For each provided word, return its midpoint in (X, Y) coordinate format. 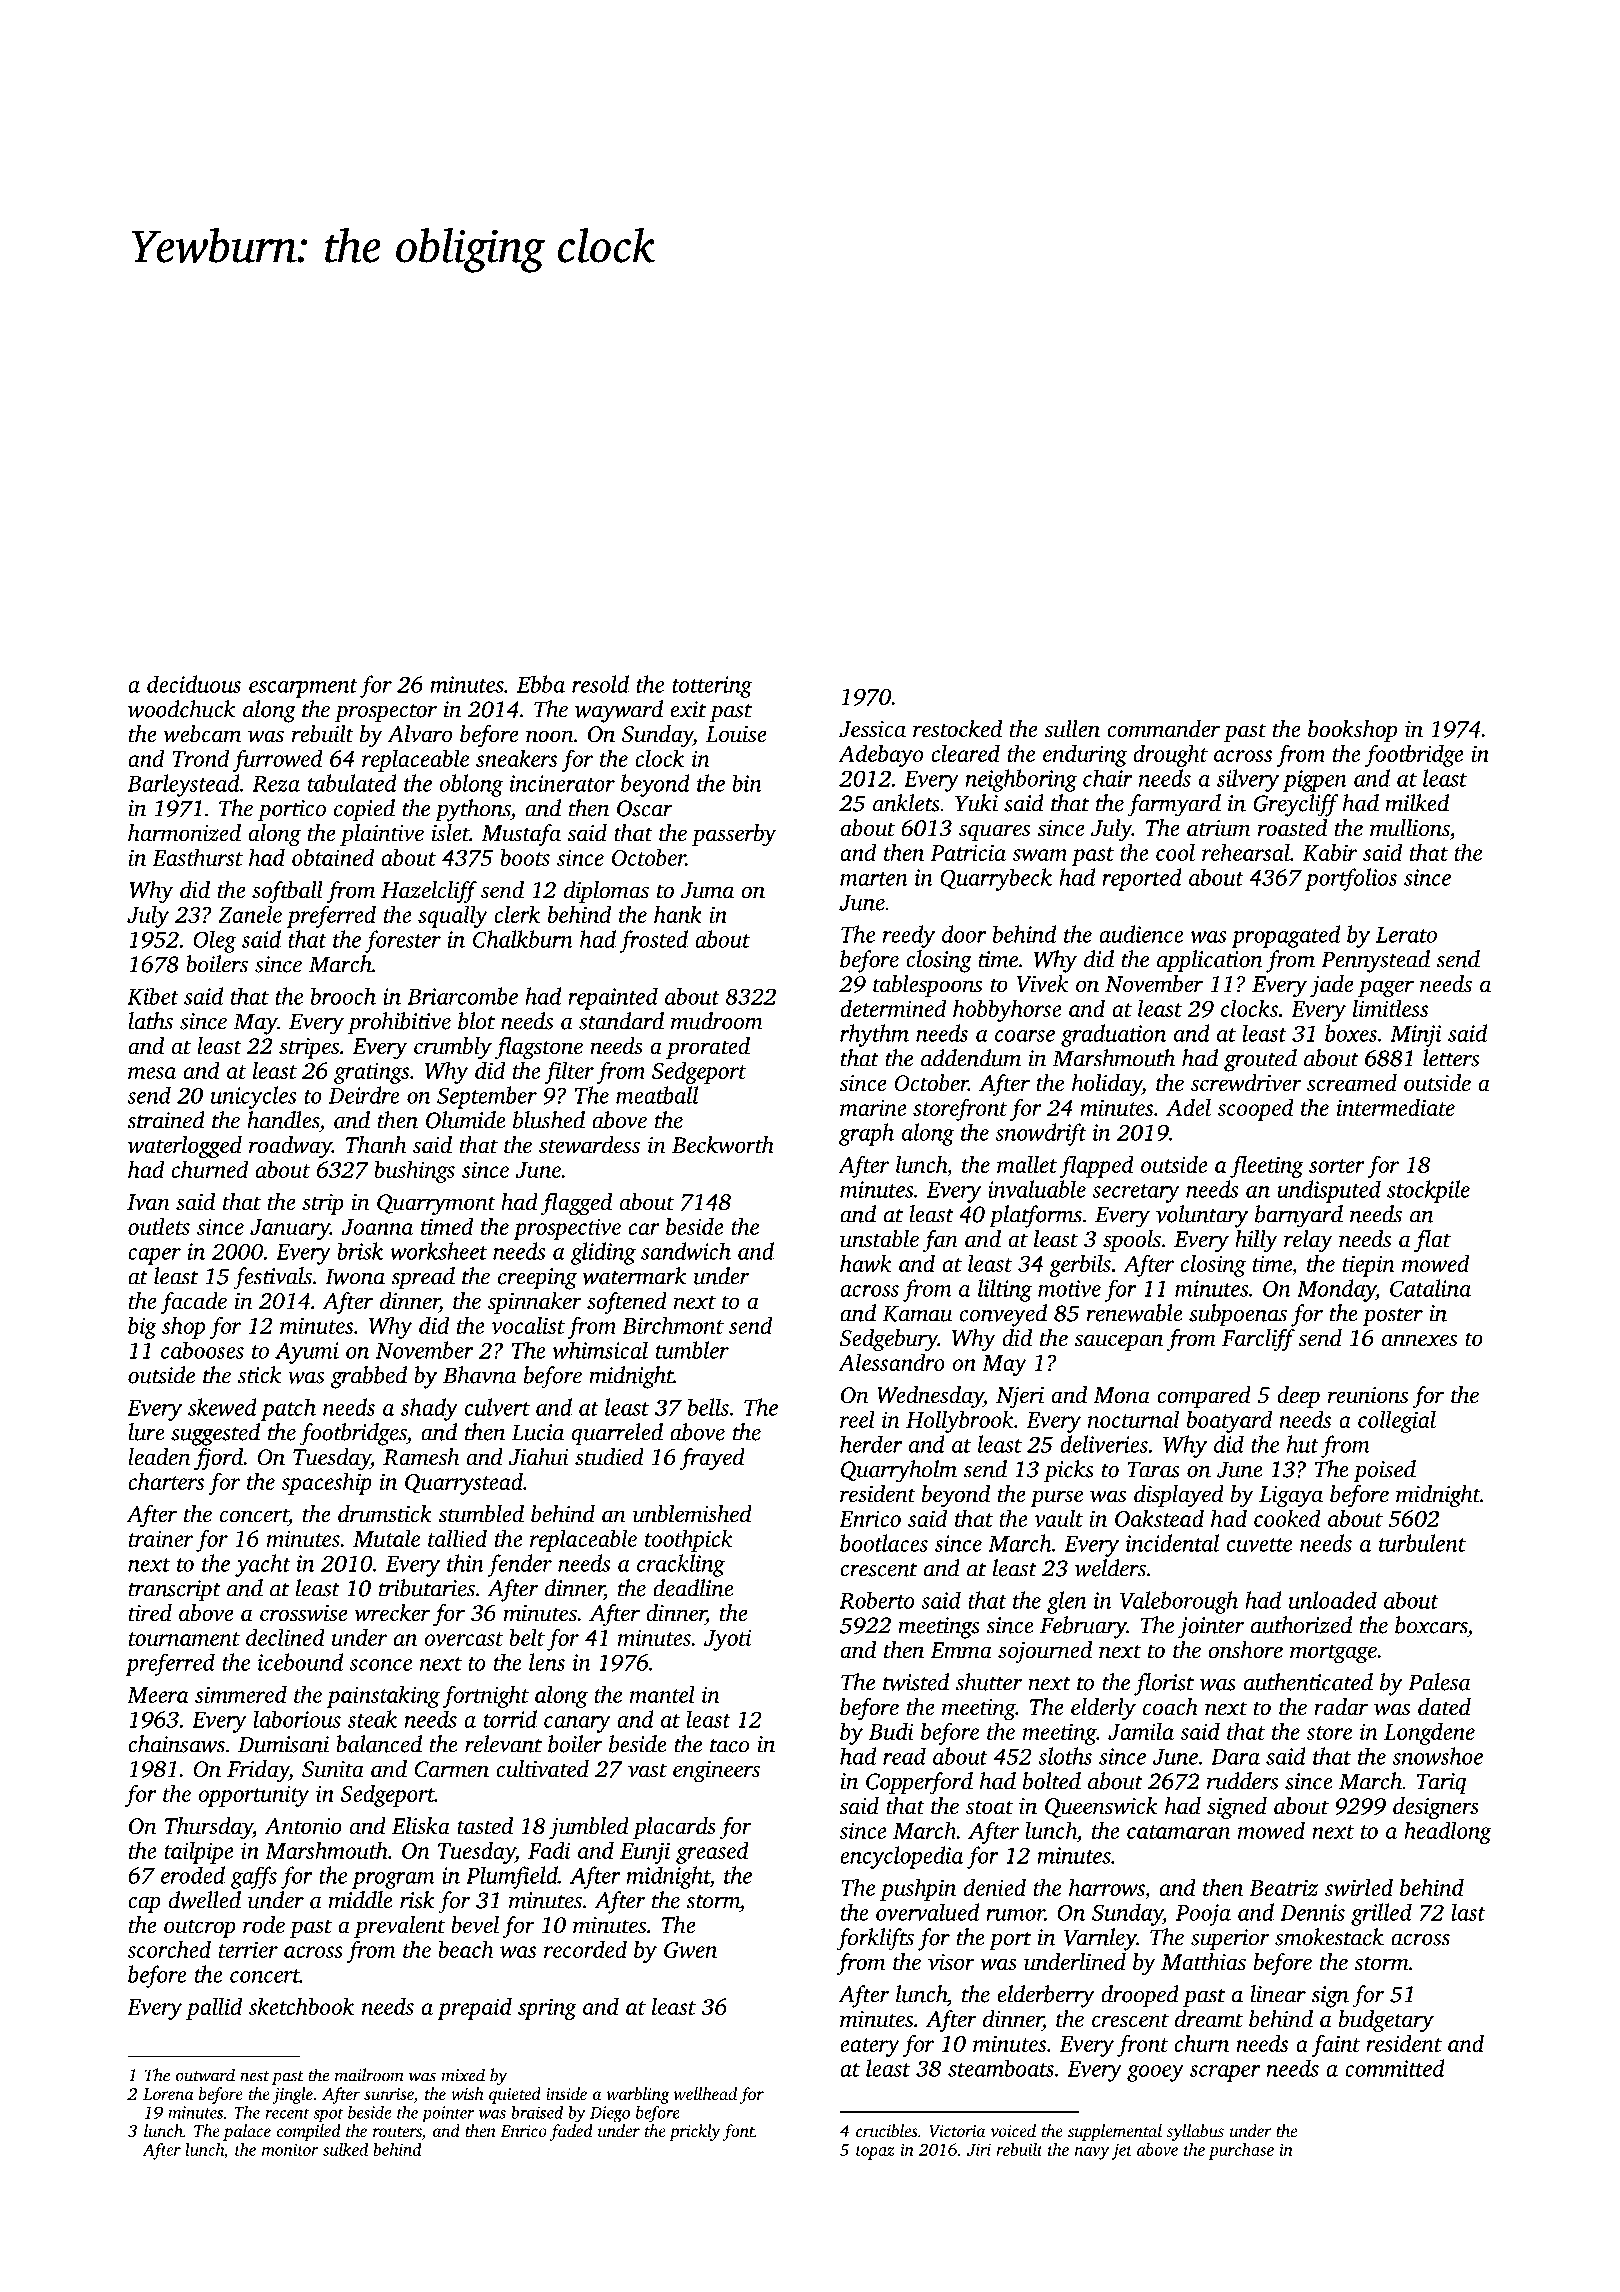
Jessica (872, 729)
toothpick (688, 1540)
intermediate (1395, 1107)
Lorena (168, 2094)
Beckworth (723, 1145)
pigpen (1315, 781)
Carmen (452, 1769)
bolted (1052, 1781)
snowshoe (1437, 1756)
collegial (1397, 1421)
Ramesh (421, 1457)
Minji (1416, 1036)
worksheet (439, 1251)
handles (283, 1120)
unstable (879, 1239)
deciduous (194, 684)
